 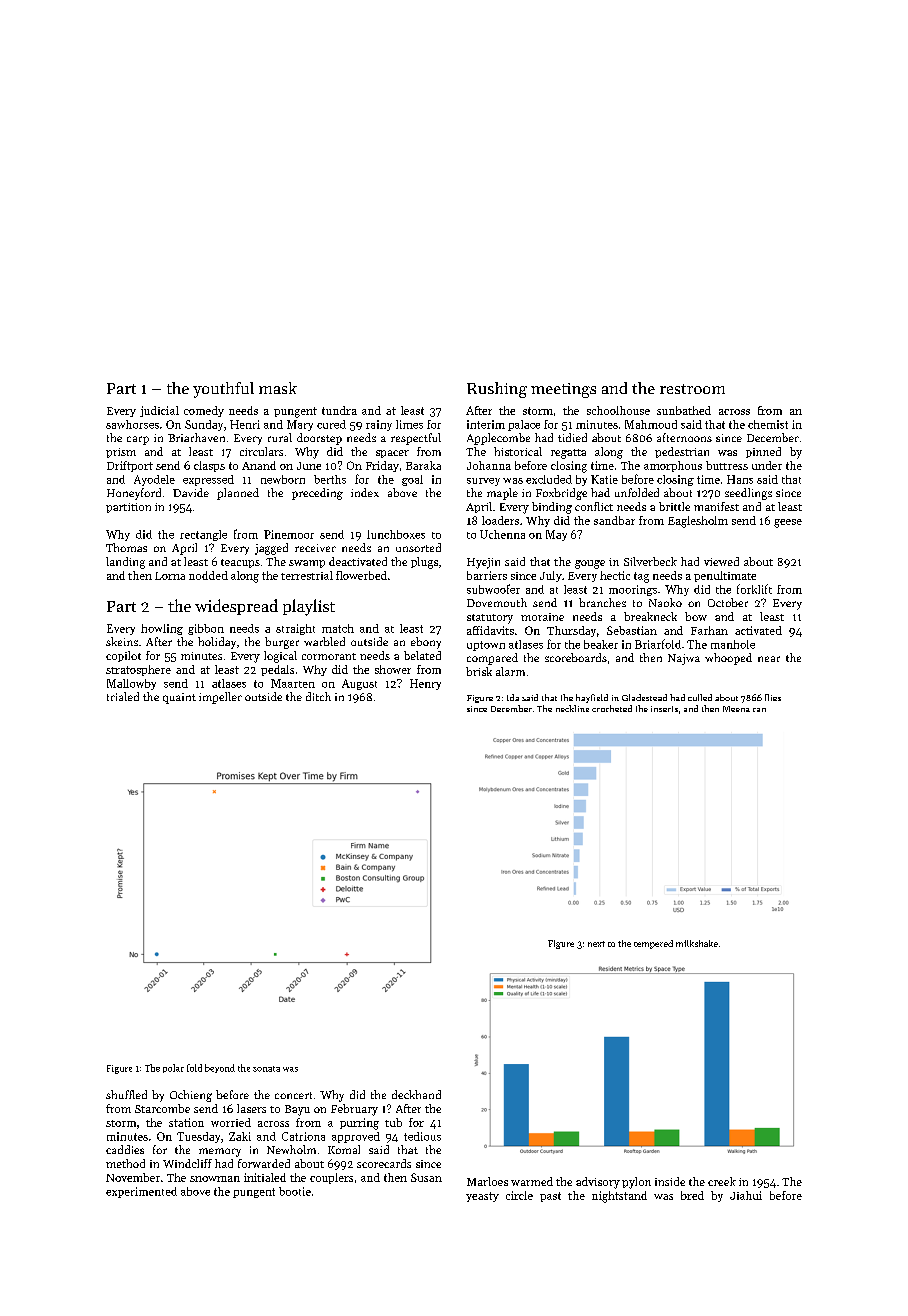 What do you see at coordinates (173, 1068) in the screenshot?
I see `polar` at bounding box center [173, 1068].
